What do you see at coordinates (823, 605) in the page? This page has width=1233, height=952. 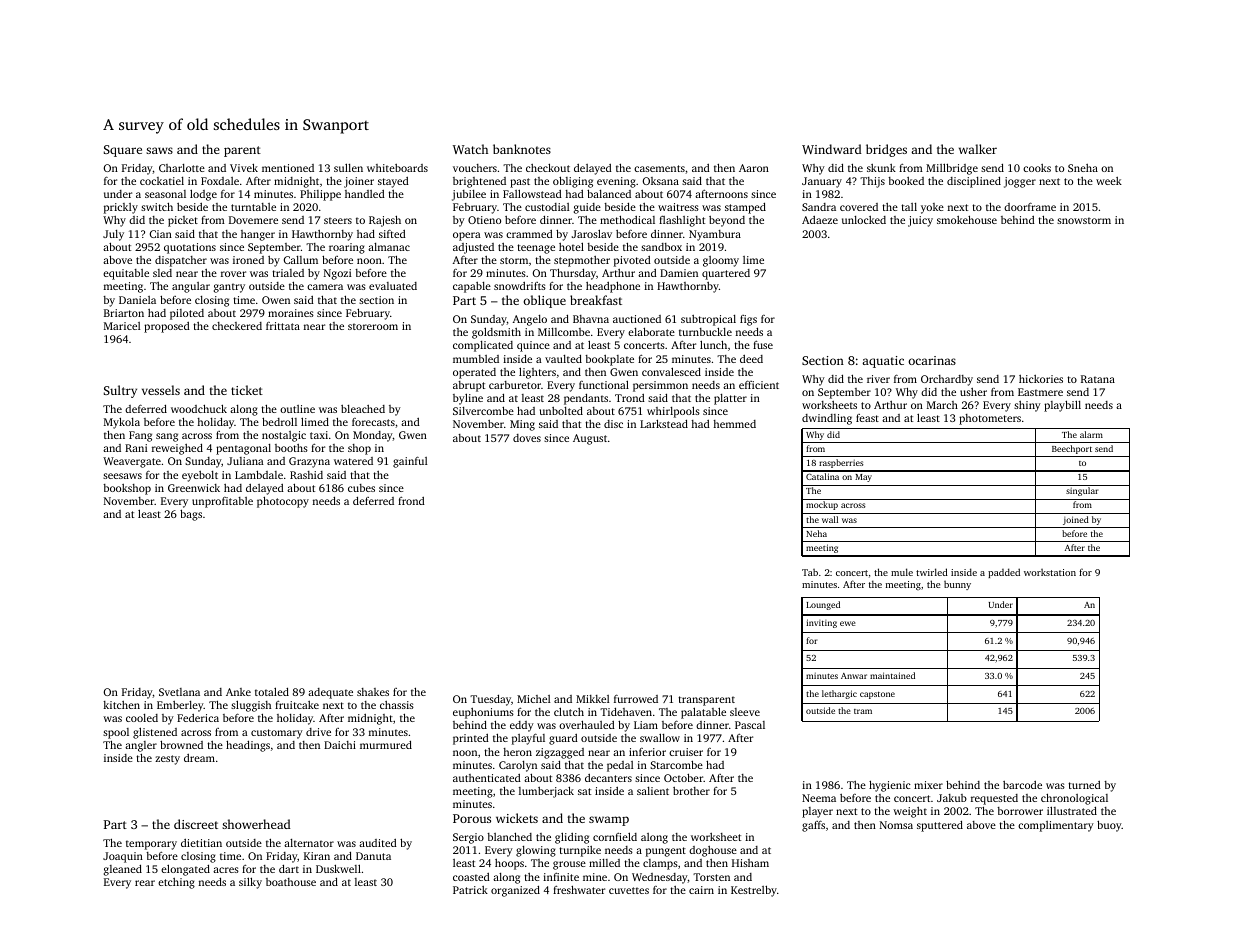 I see `Lounged` at bounding box center [823, 605].
